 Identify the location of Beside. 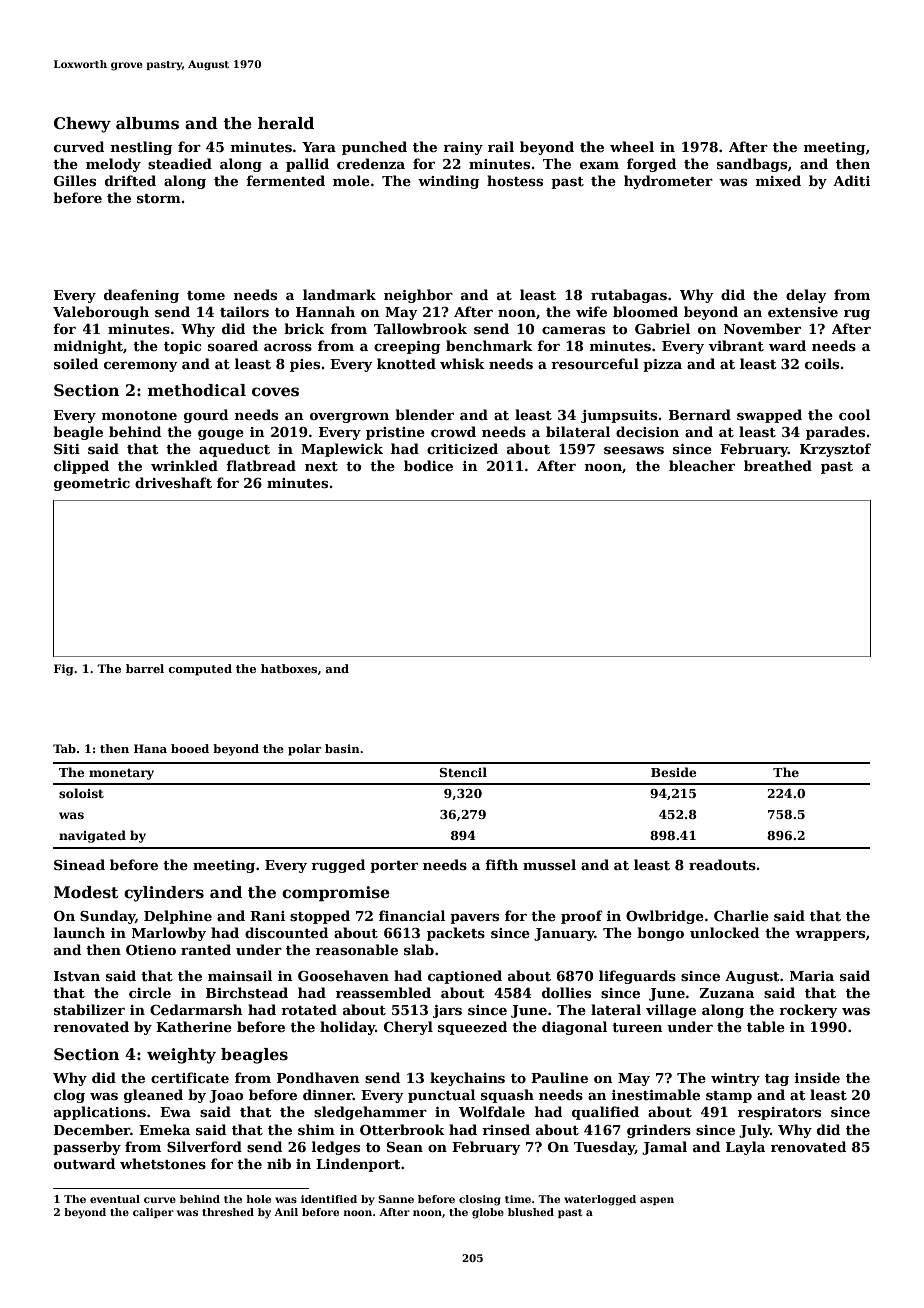
(674, 772).
